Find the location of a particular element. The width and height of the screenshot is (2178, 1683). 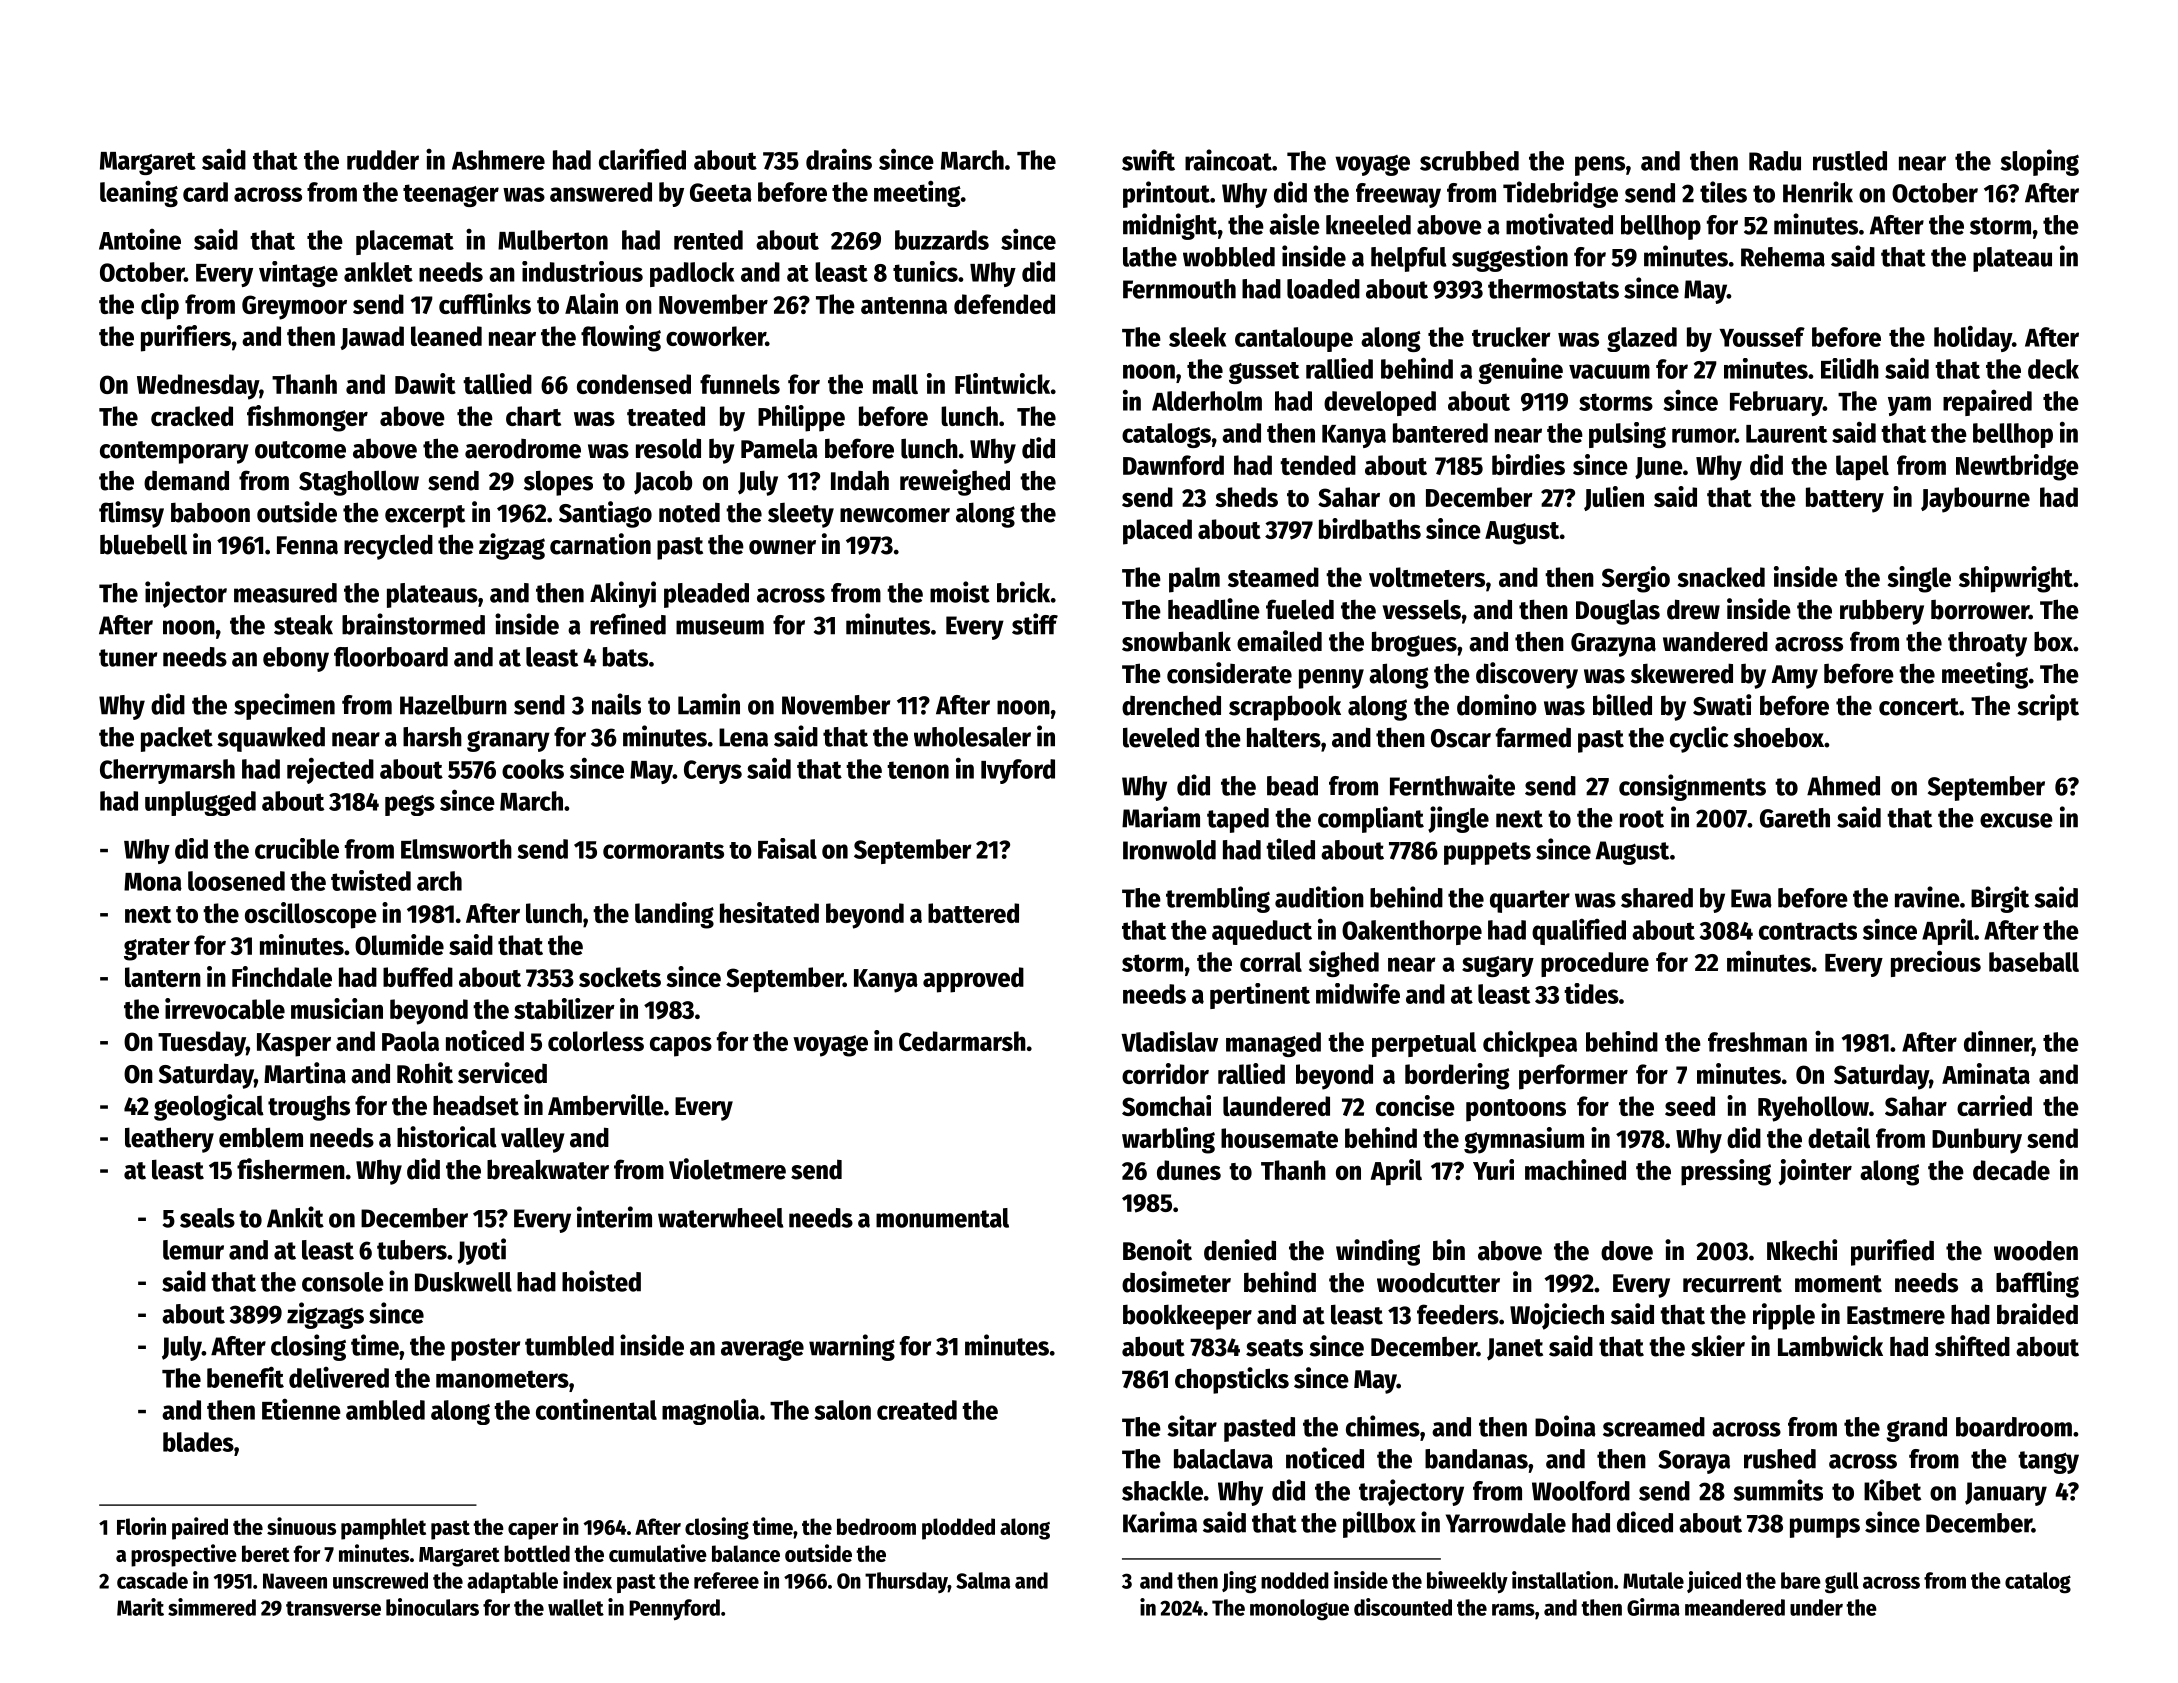

Youssef is located at coordinates (1762, 337).
